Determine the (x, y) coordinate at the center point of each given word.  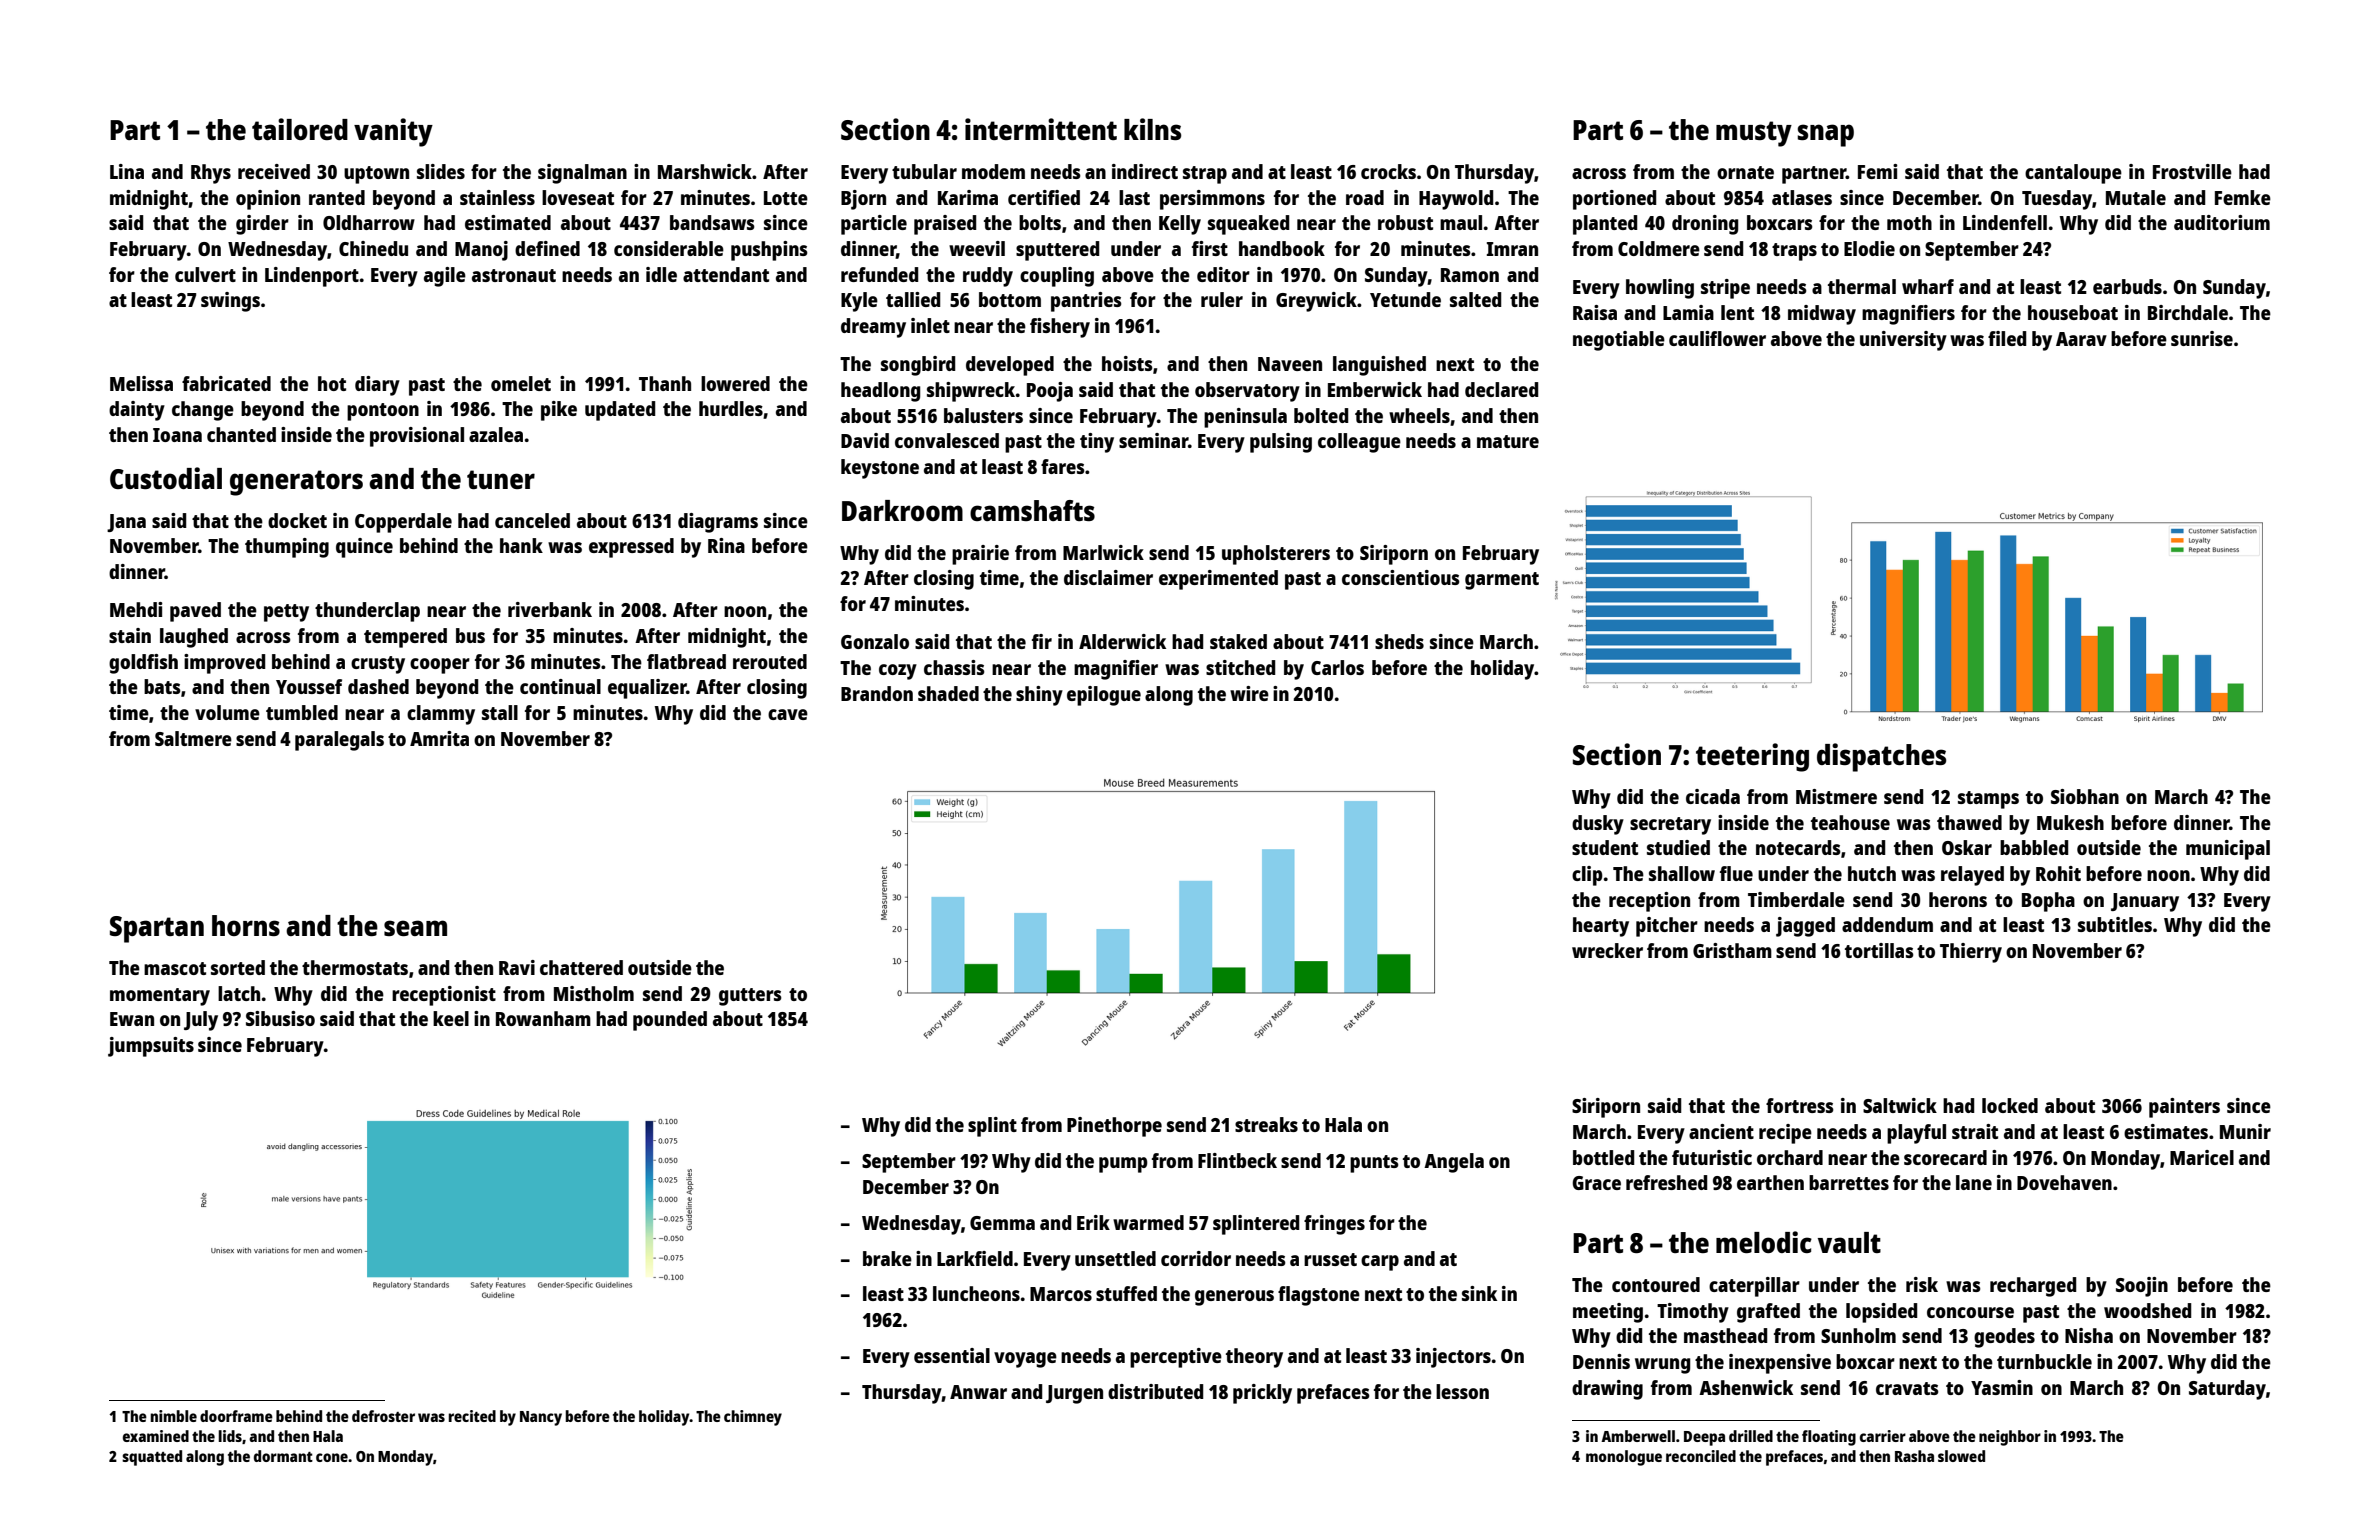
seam (415, 928)
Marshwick (705, 171)
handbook (1282, 248)
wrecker (1607, 950)
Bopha (2048, 902)
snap (1826, 135)
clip (1587, 876)
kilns (1152, 129)
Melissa (141, 383)
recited (472, 1416)
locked (2010, 1105)
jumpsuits (151, 1047)
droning (1705, 225)
